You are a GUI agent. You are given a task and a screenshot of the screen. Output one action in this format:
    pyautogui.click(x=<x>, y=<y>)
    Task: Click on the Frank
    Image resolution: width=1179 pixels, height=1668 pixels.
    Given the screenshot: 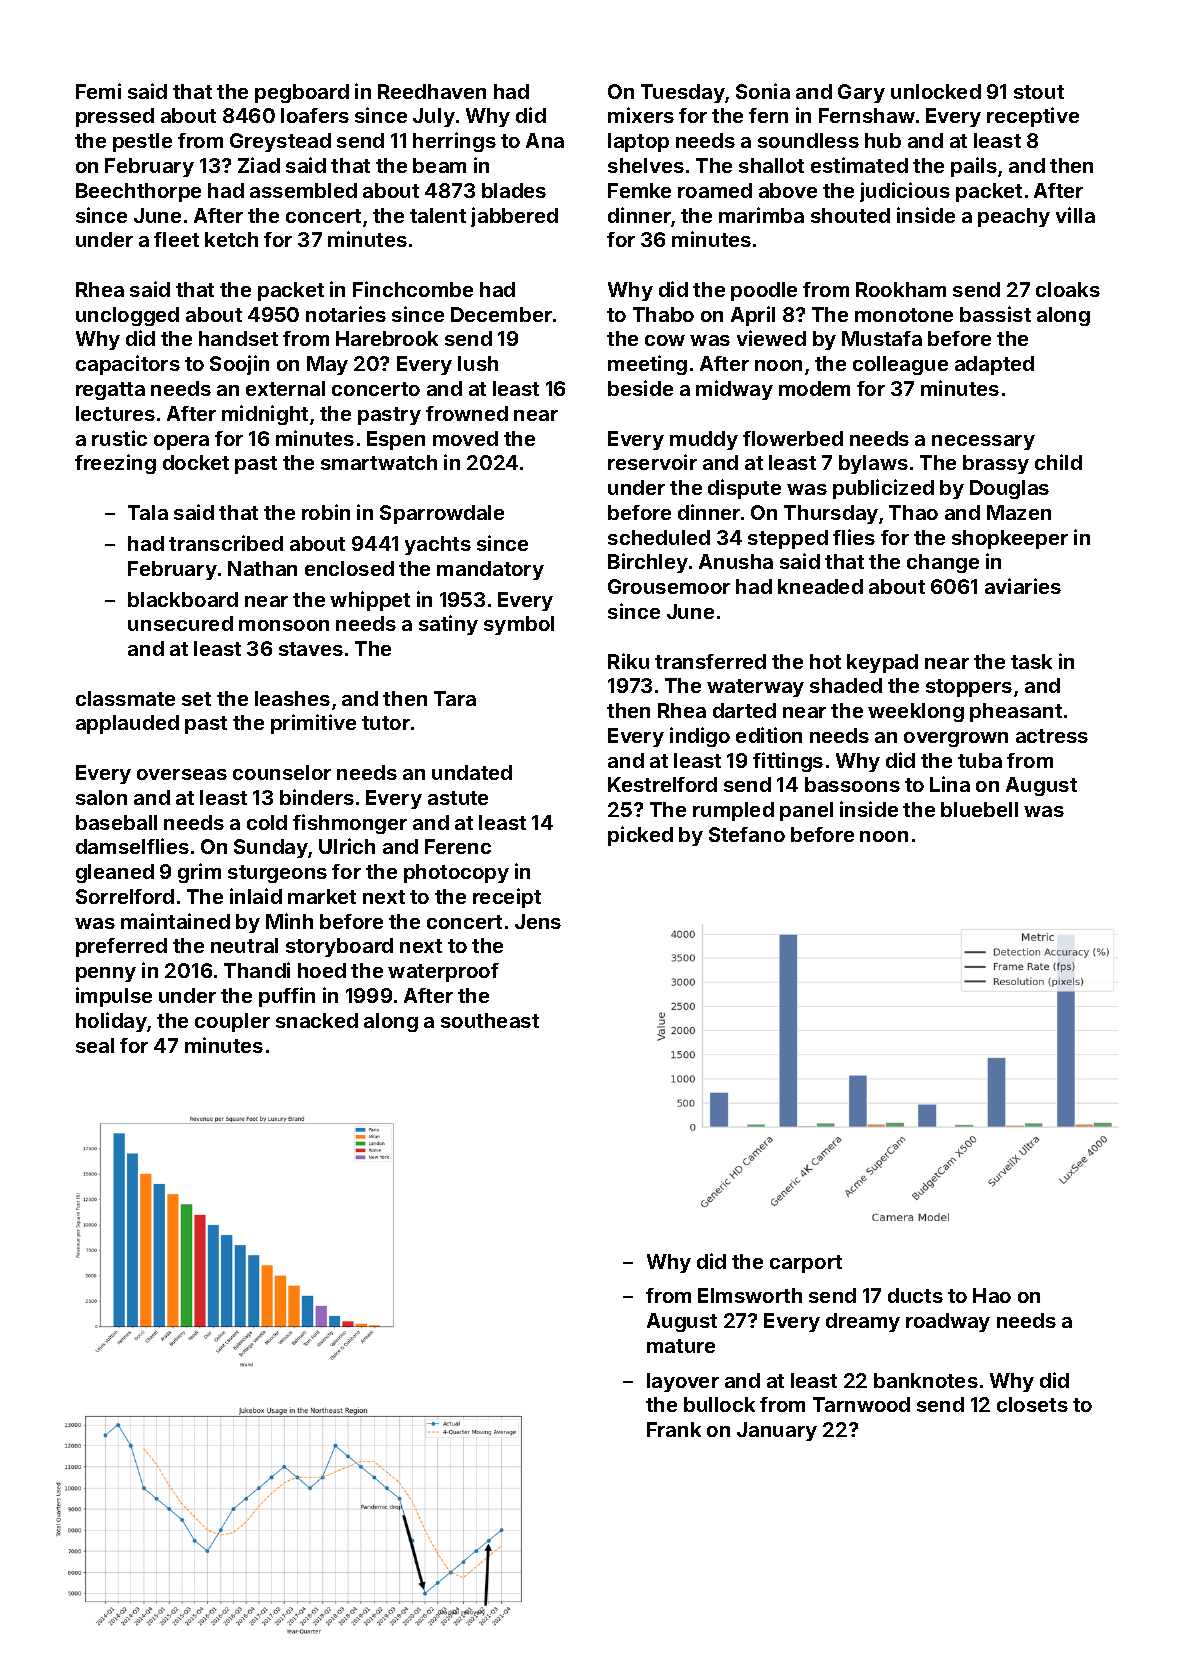 What is the action you would take?
    pyautogui.click(x=674, y=1429)
